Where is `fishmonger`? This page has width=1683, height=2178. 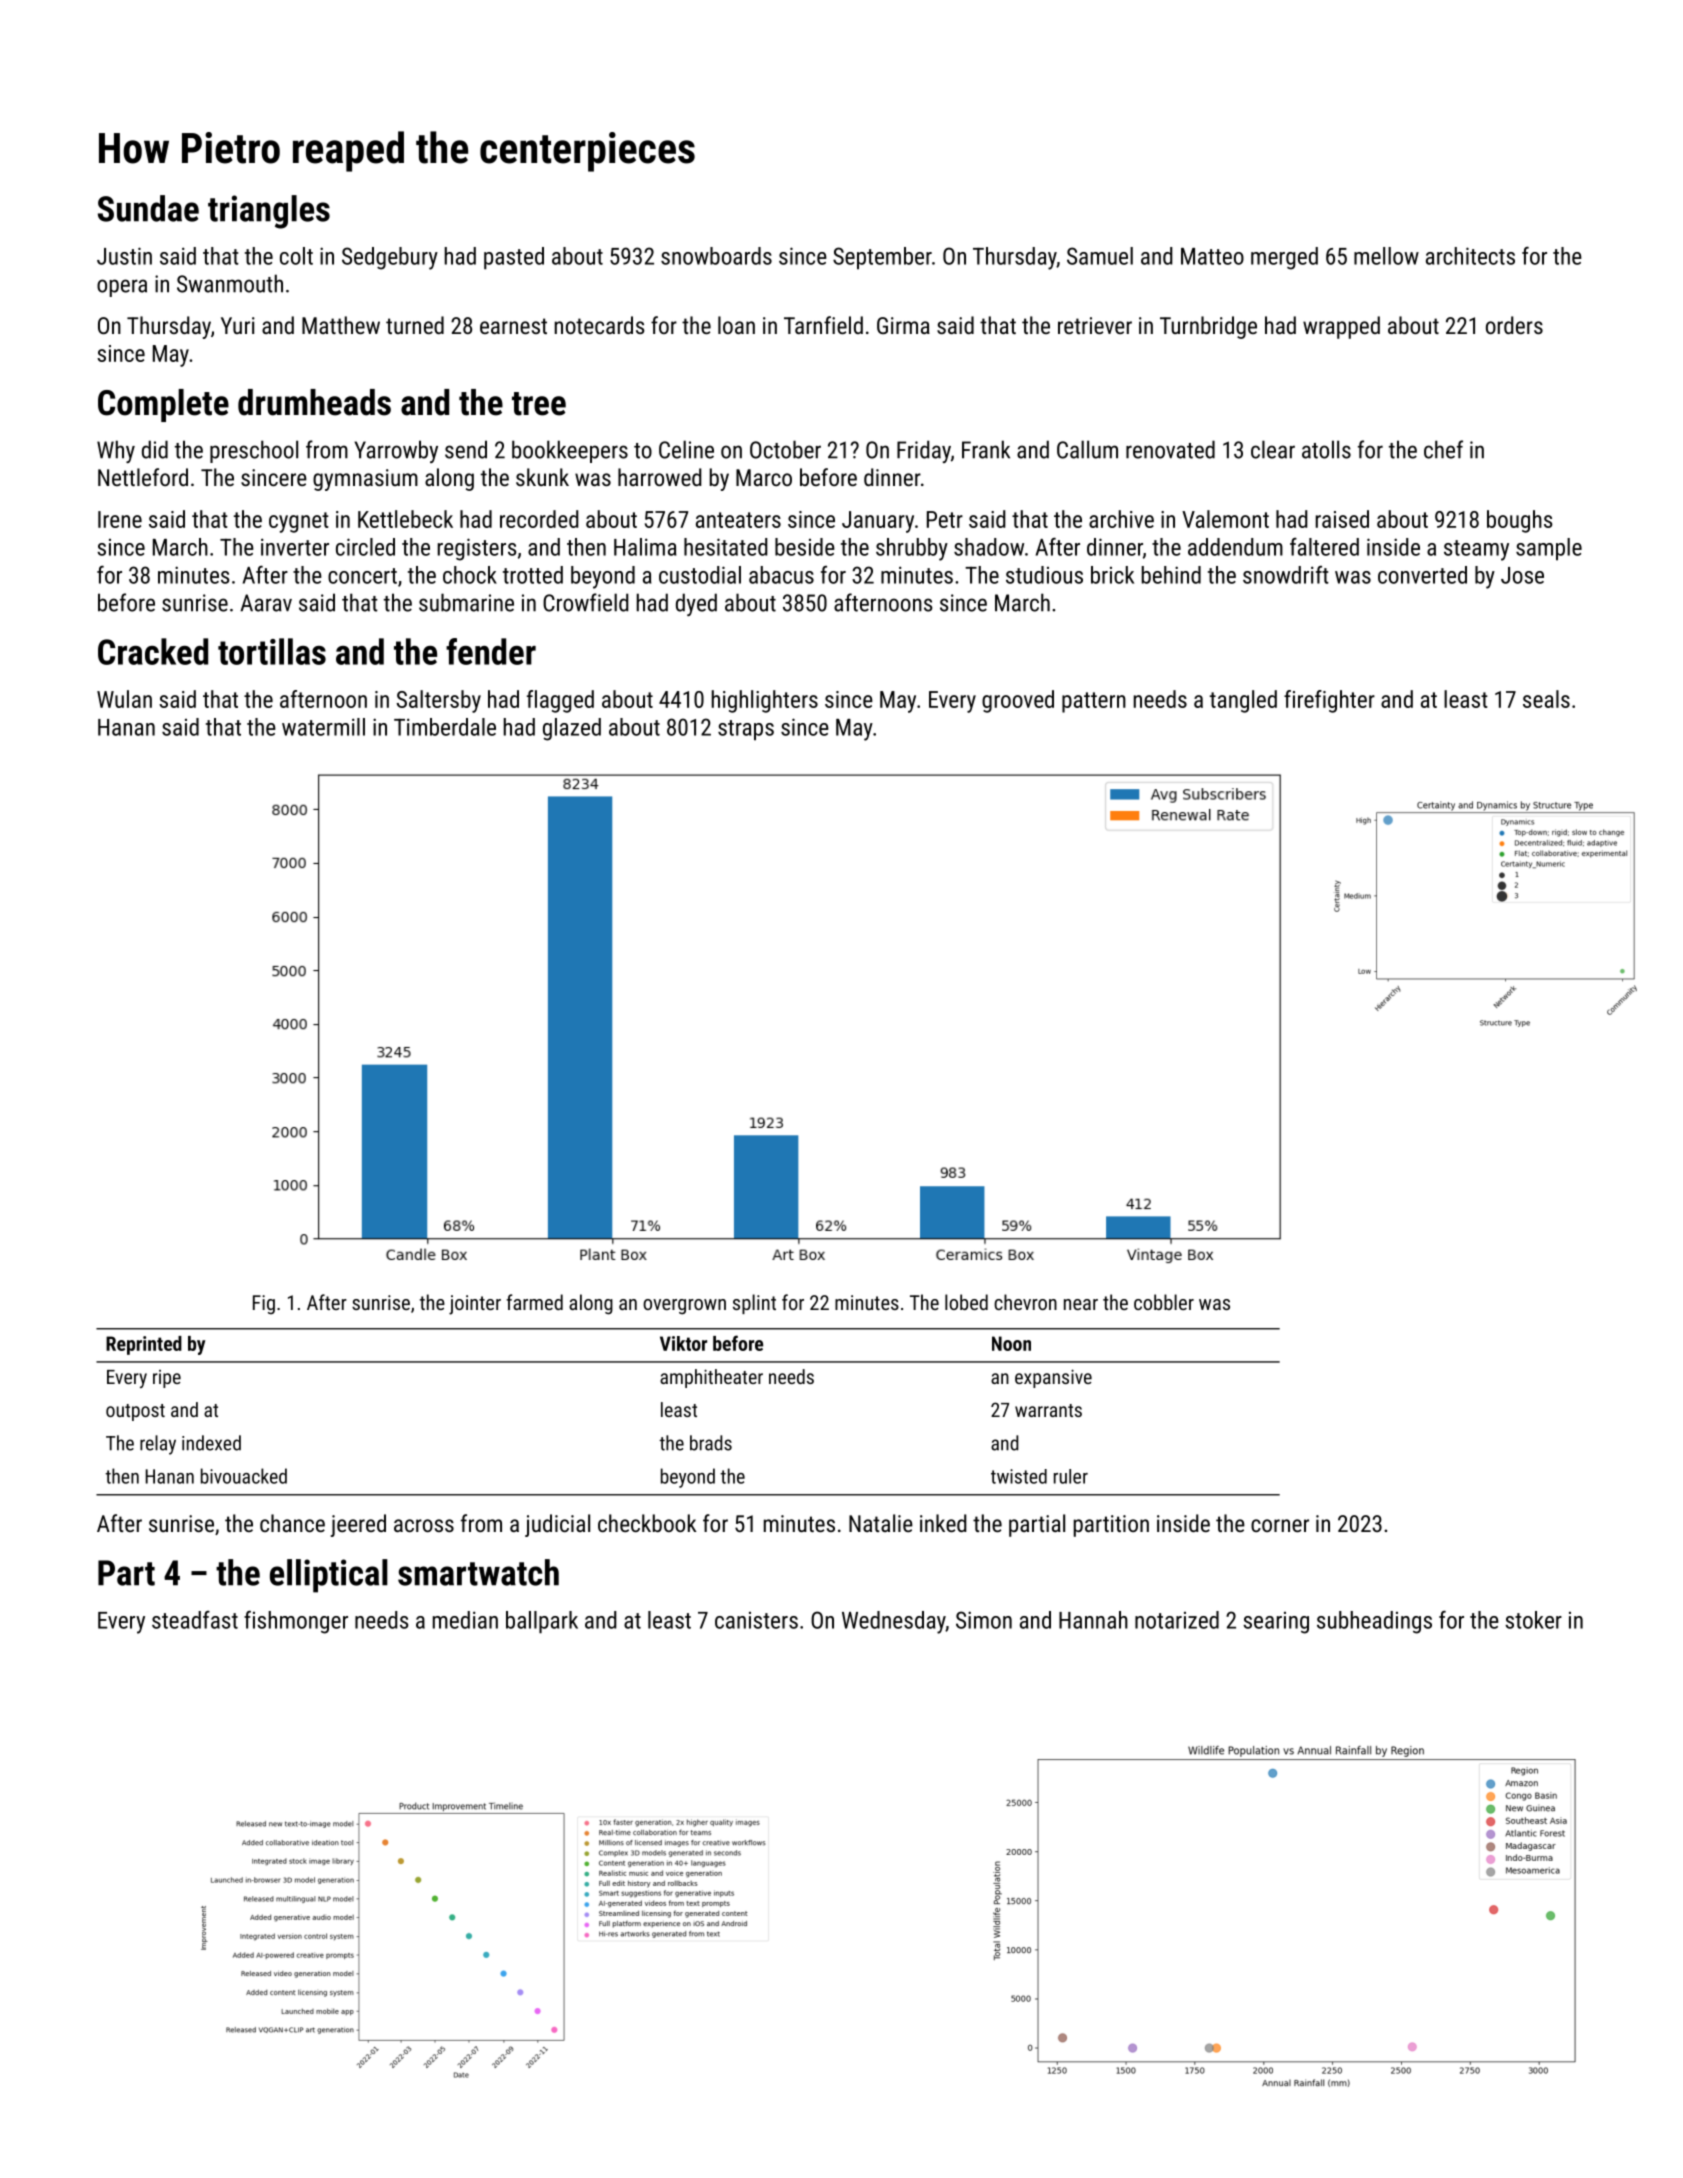
fishmonger is located at coordinates (296, 1622).
